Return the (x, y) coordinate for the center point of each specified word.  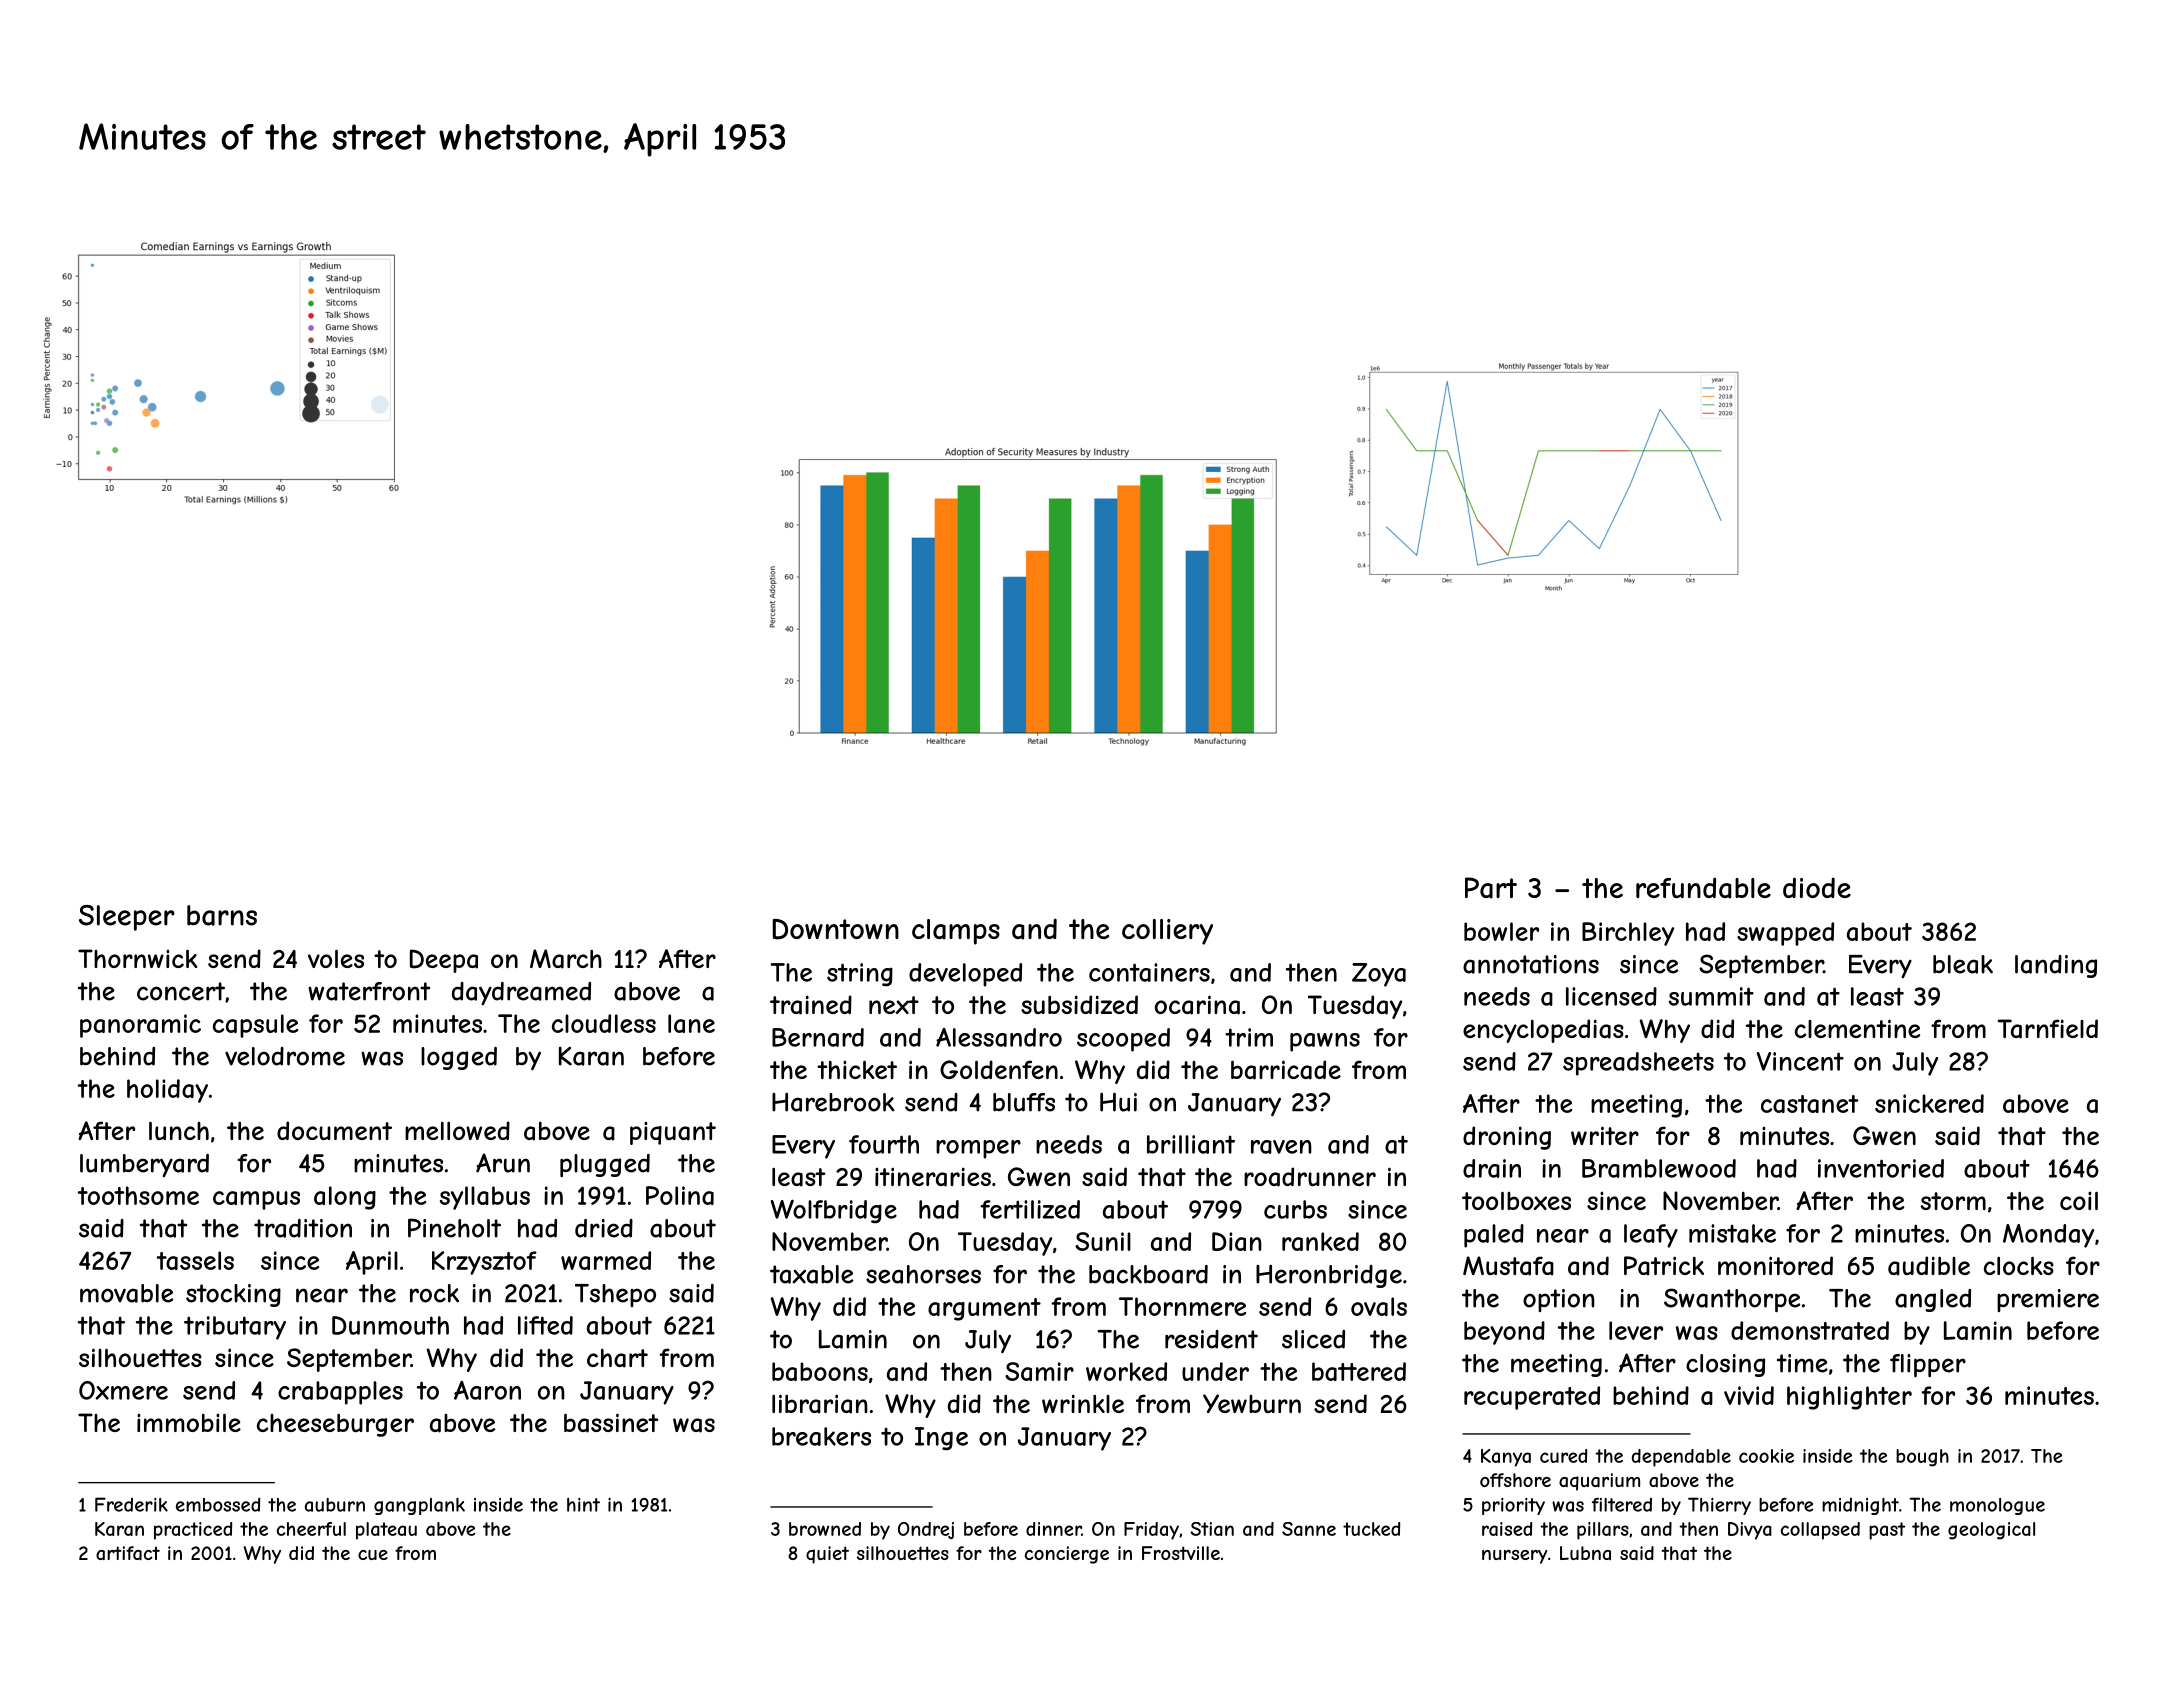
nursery (1515, 1557)
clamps (956, 932)
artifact (128, 1553)
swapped (1785, 934)
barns (222, 915)
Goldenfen (999, 1069)
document (334, 1130)
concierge (1067, 1555)
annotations (1531, 964)
